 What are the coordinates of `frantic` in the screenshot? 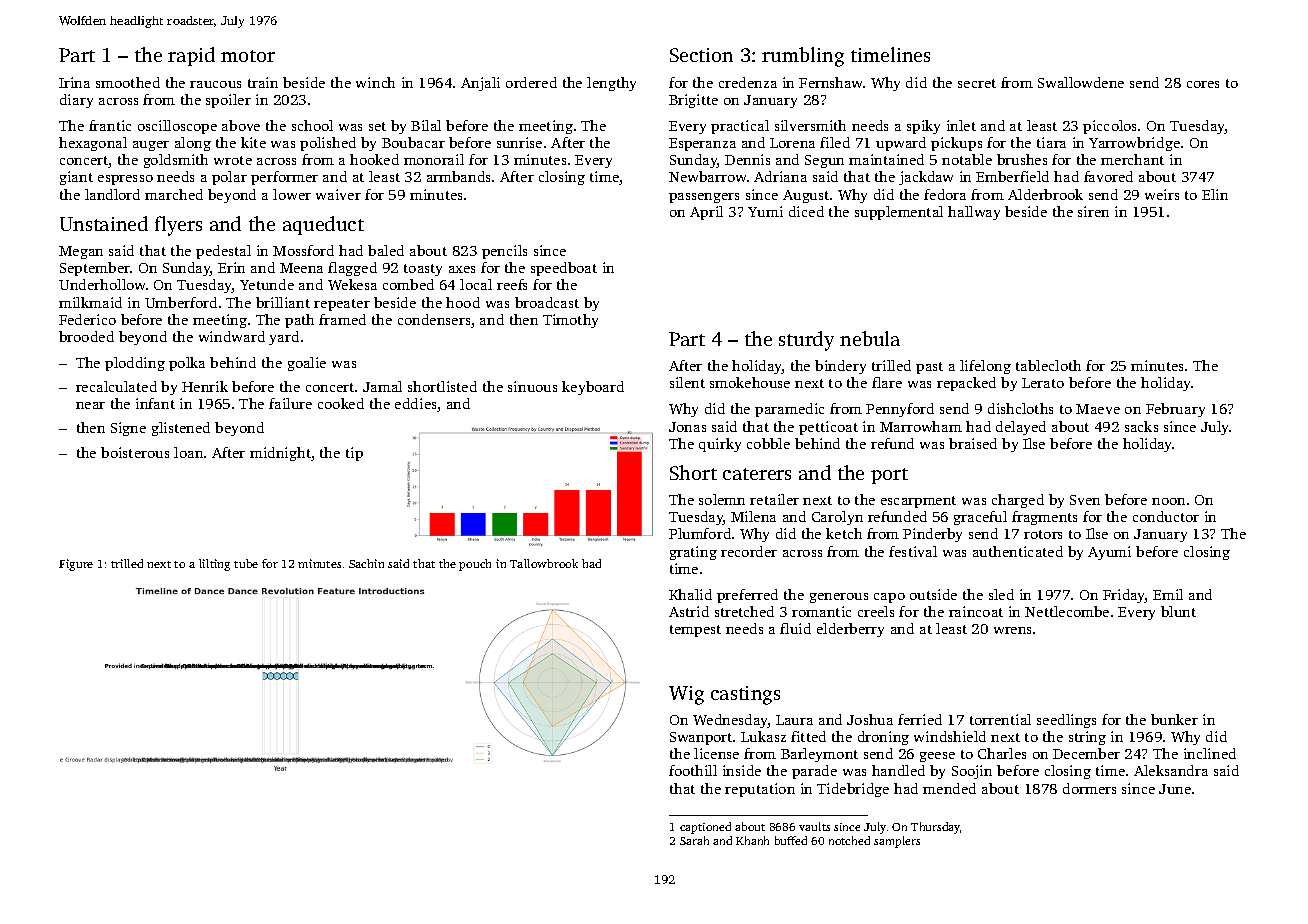 It's located at (110, 125).
